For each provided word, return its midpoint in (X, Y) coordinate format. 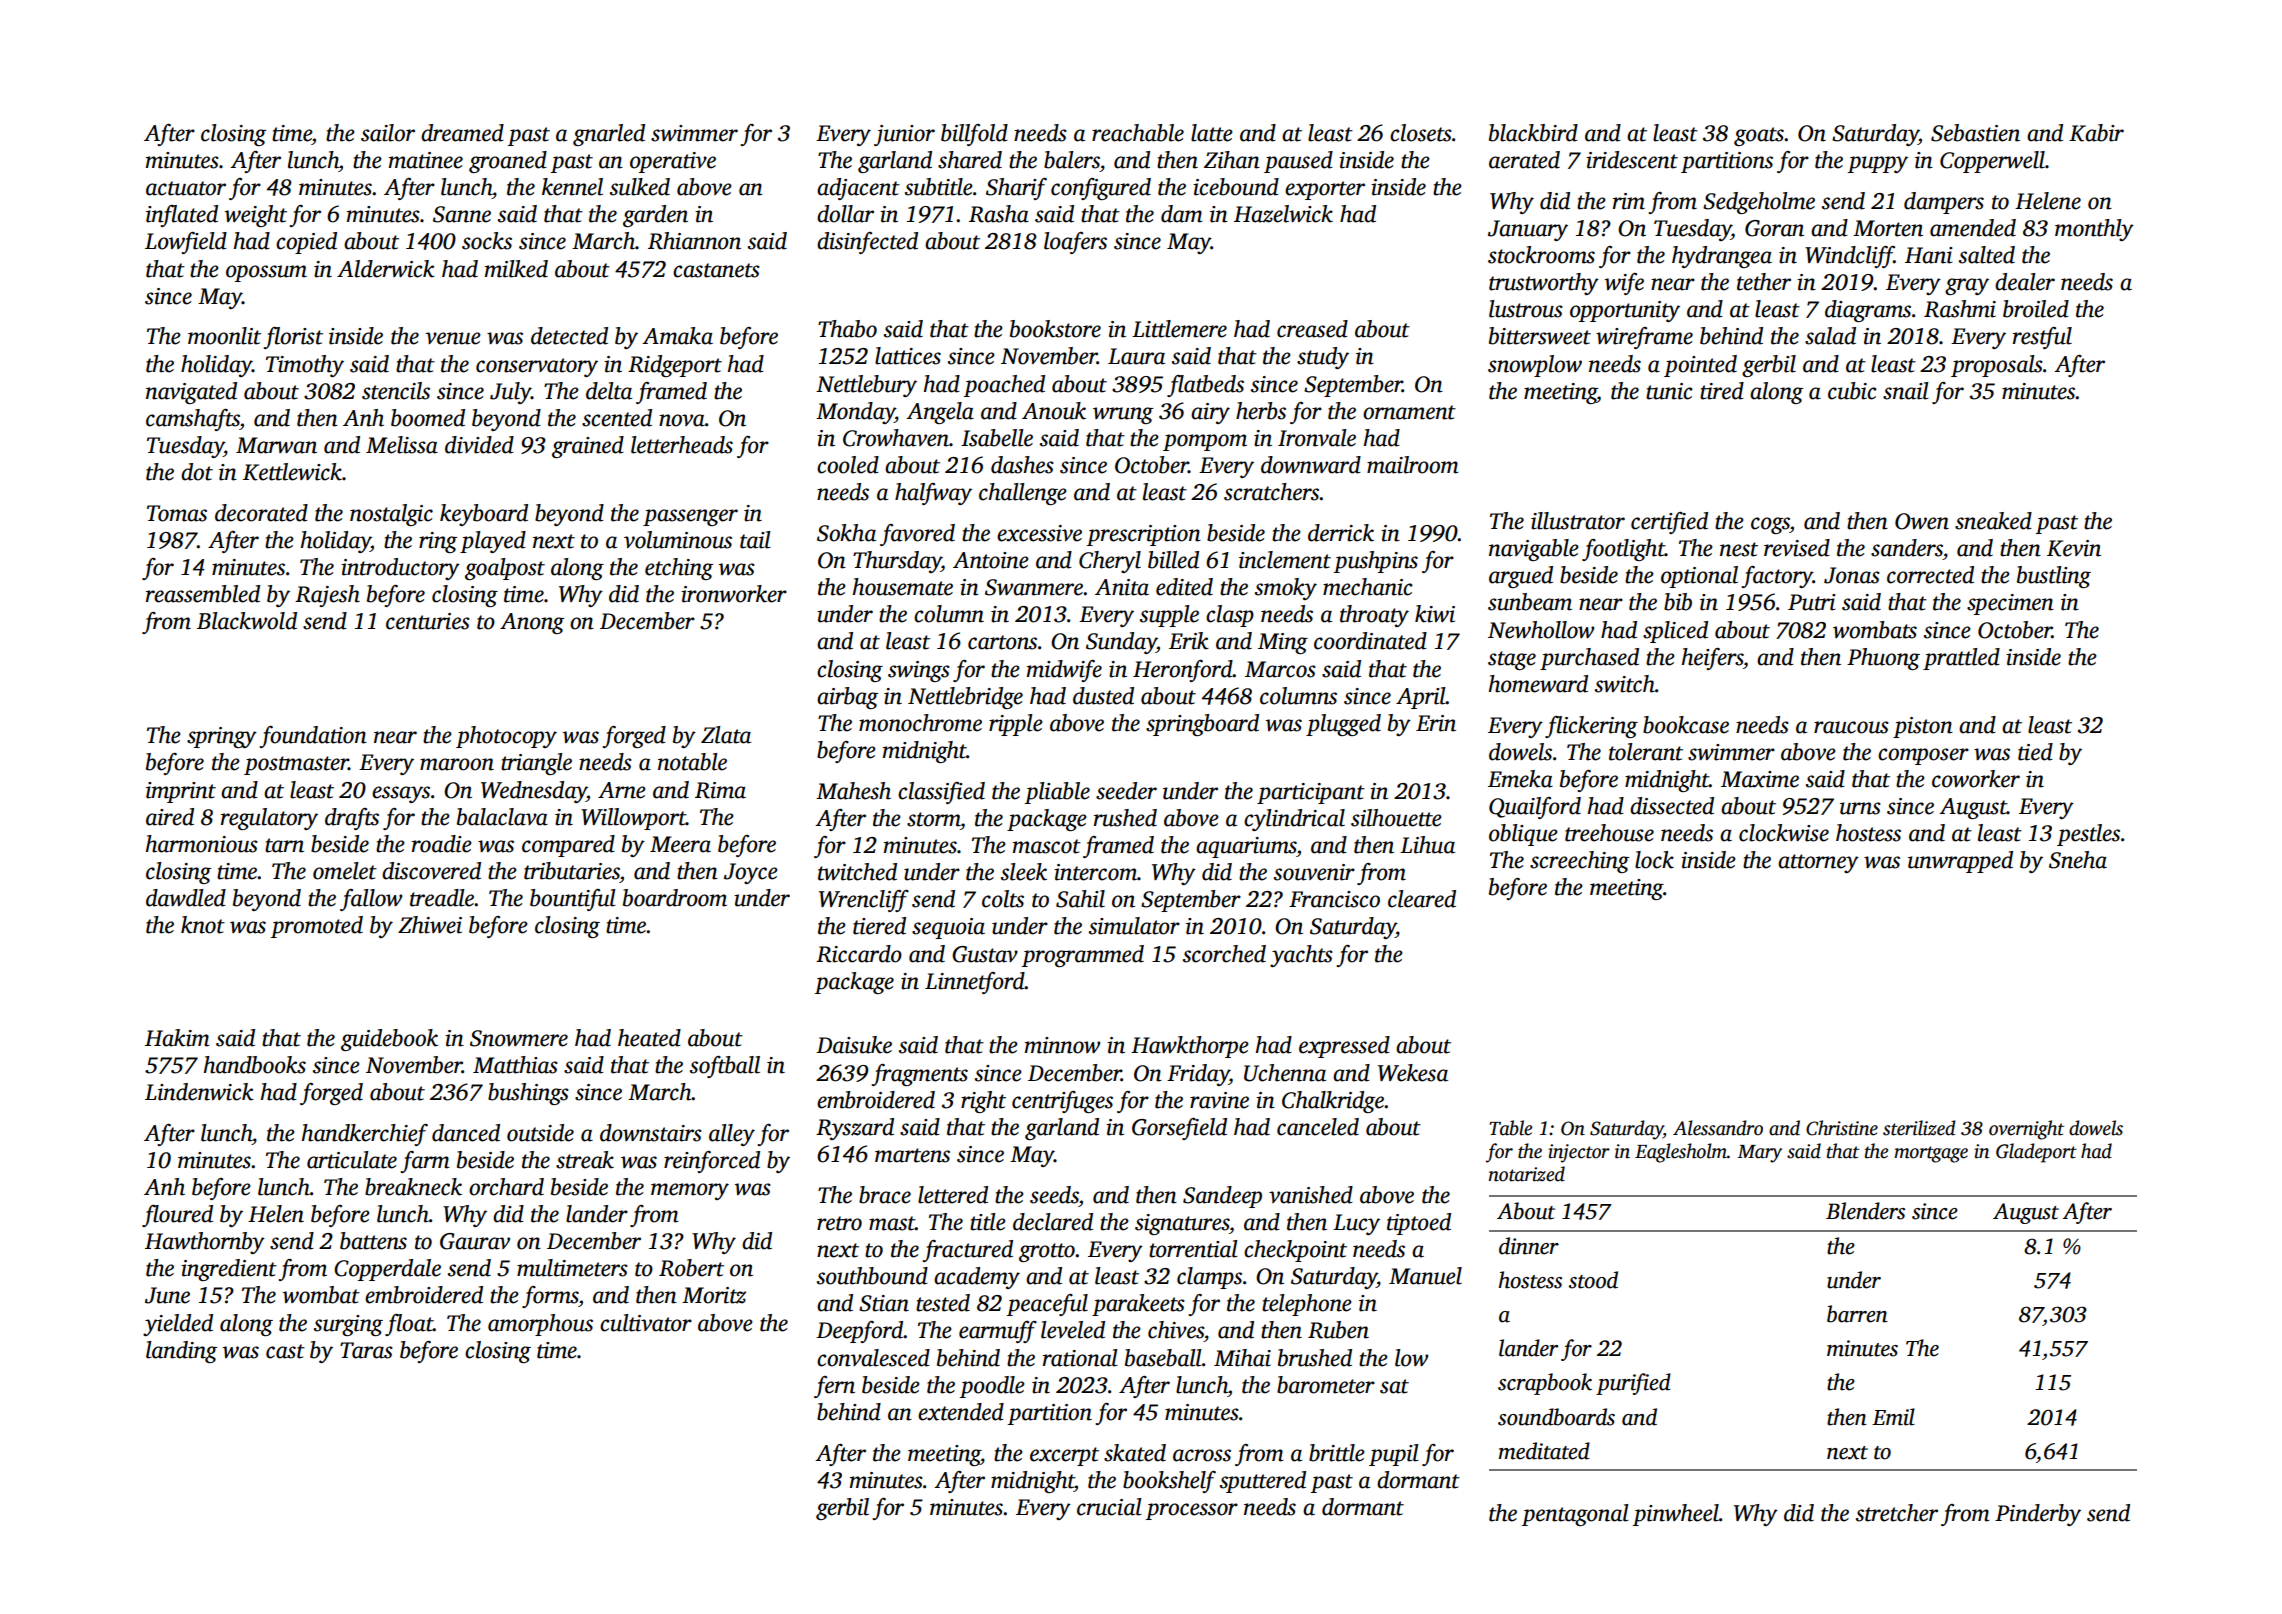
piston (1923, 727)
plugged (1343, 725)
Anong (532, 623)
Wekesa (1413, 1073)
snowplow (1535, 366)
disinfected (867, 243)
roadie (442, 844)
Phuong (1883, 659)
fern (834, 1387)
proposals (1997, 366)
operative (673, 162)
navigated (191, 393)
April (1421, 698)
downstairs (651, 1133)
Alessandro (1718, 1128)
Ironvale (1317, 438)
